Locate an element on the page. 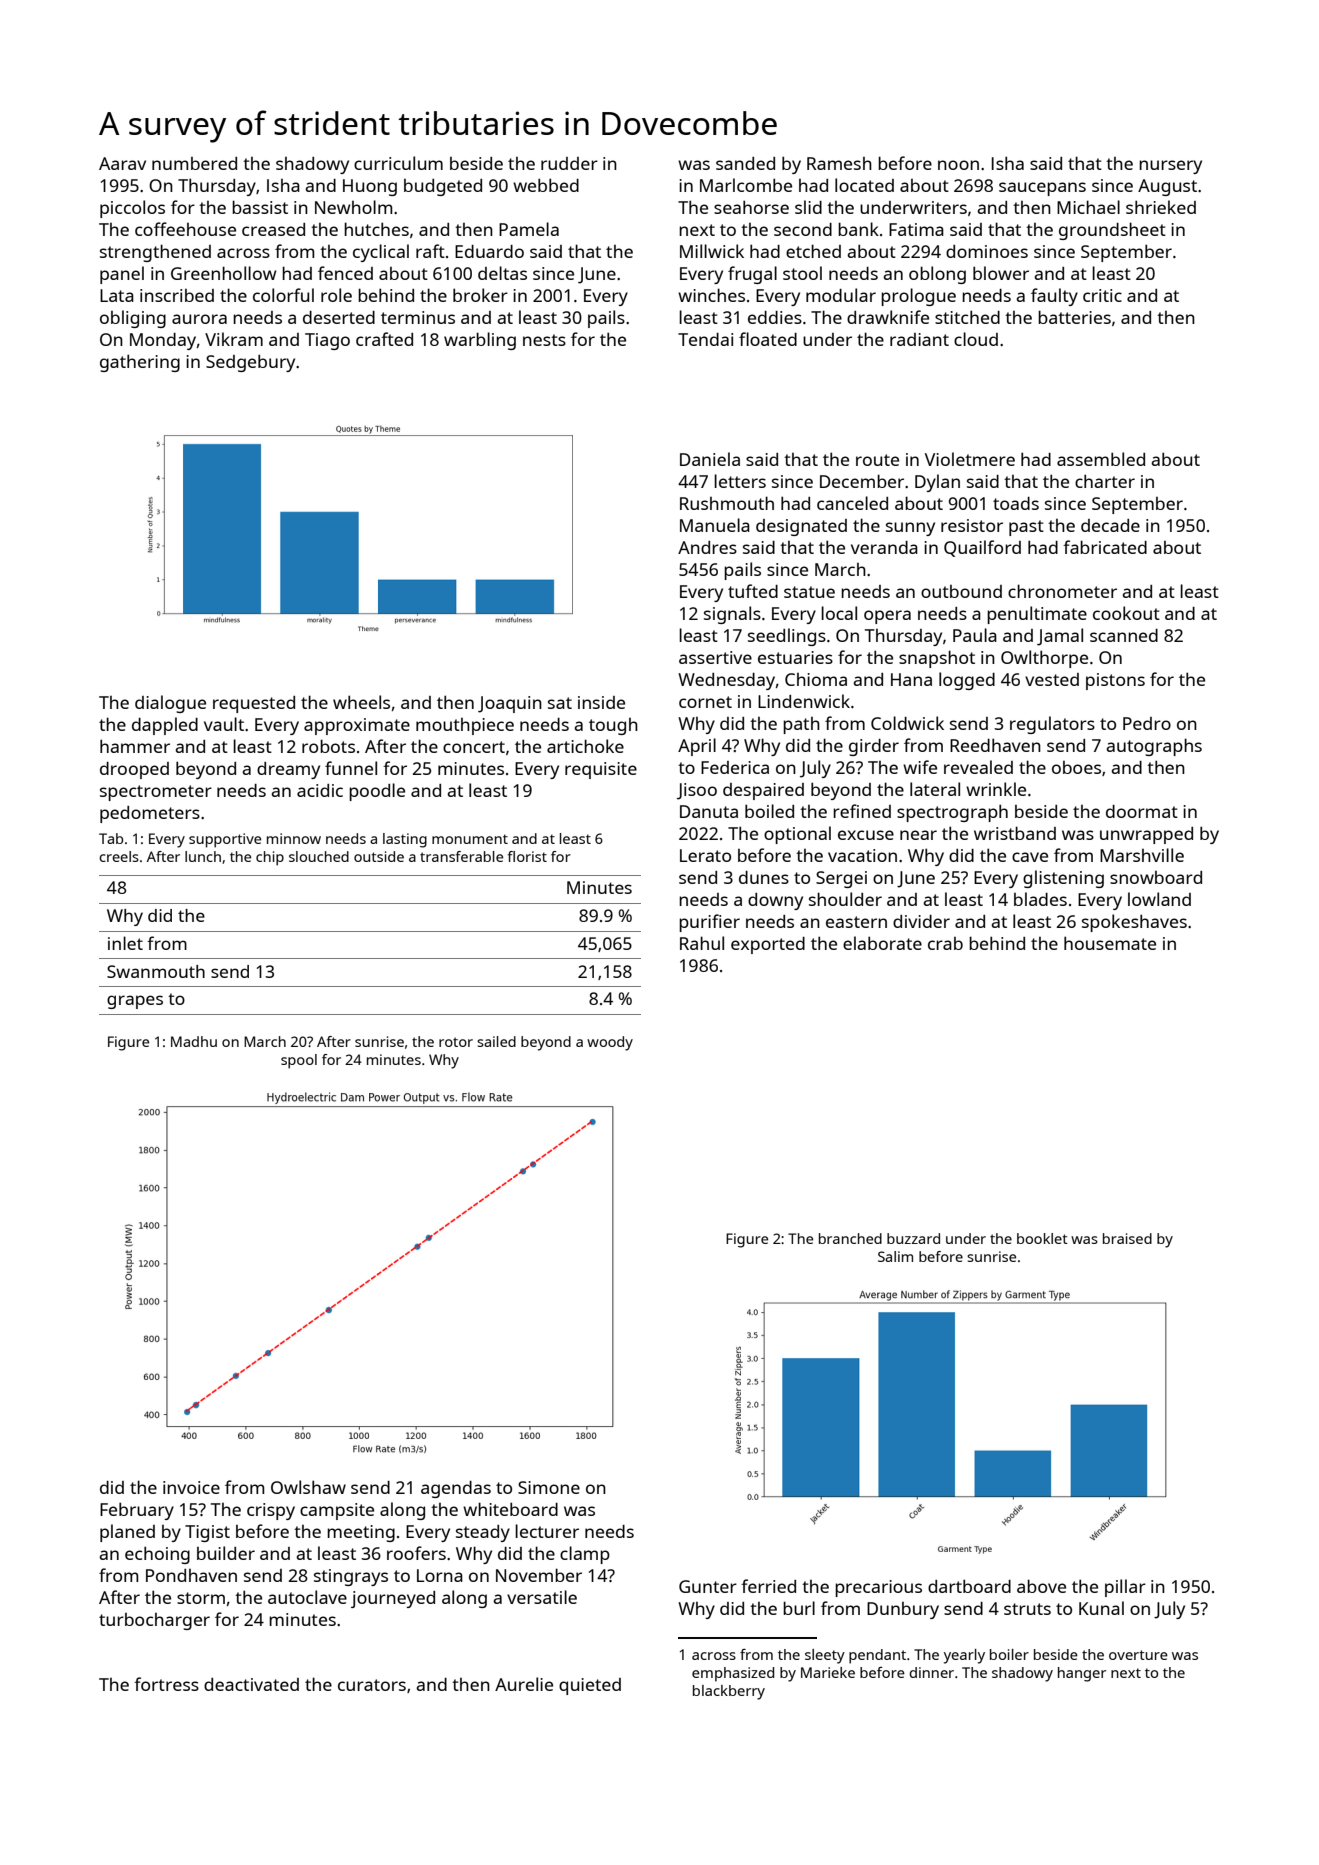 Image resolution: width=1319 pixels, height=1865 pixels. Ramesh is located at coordinates (839, 163).
